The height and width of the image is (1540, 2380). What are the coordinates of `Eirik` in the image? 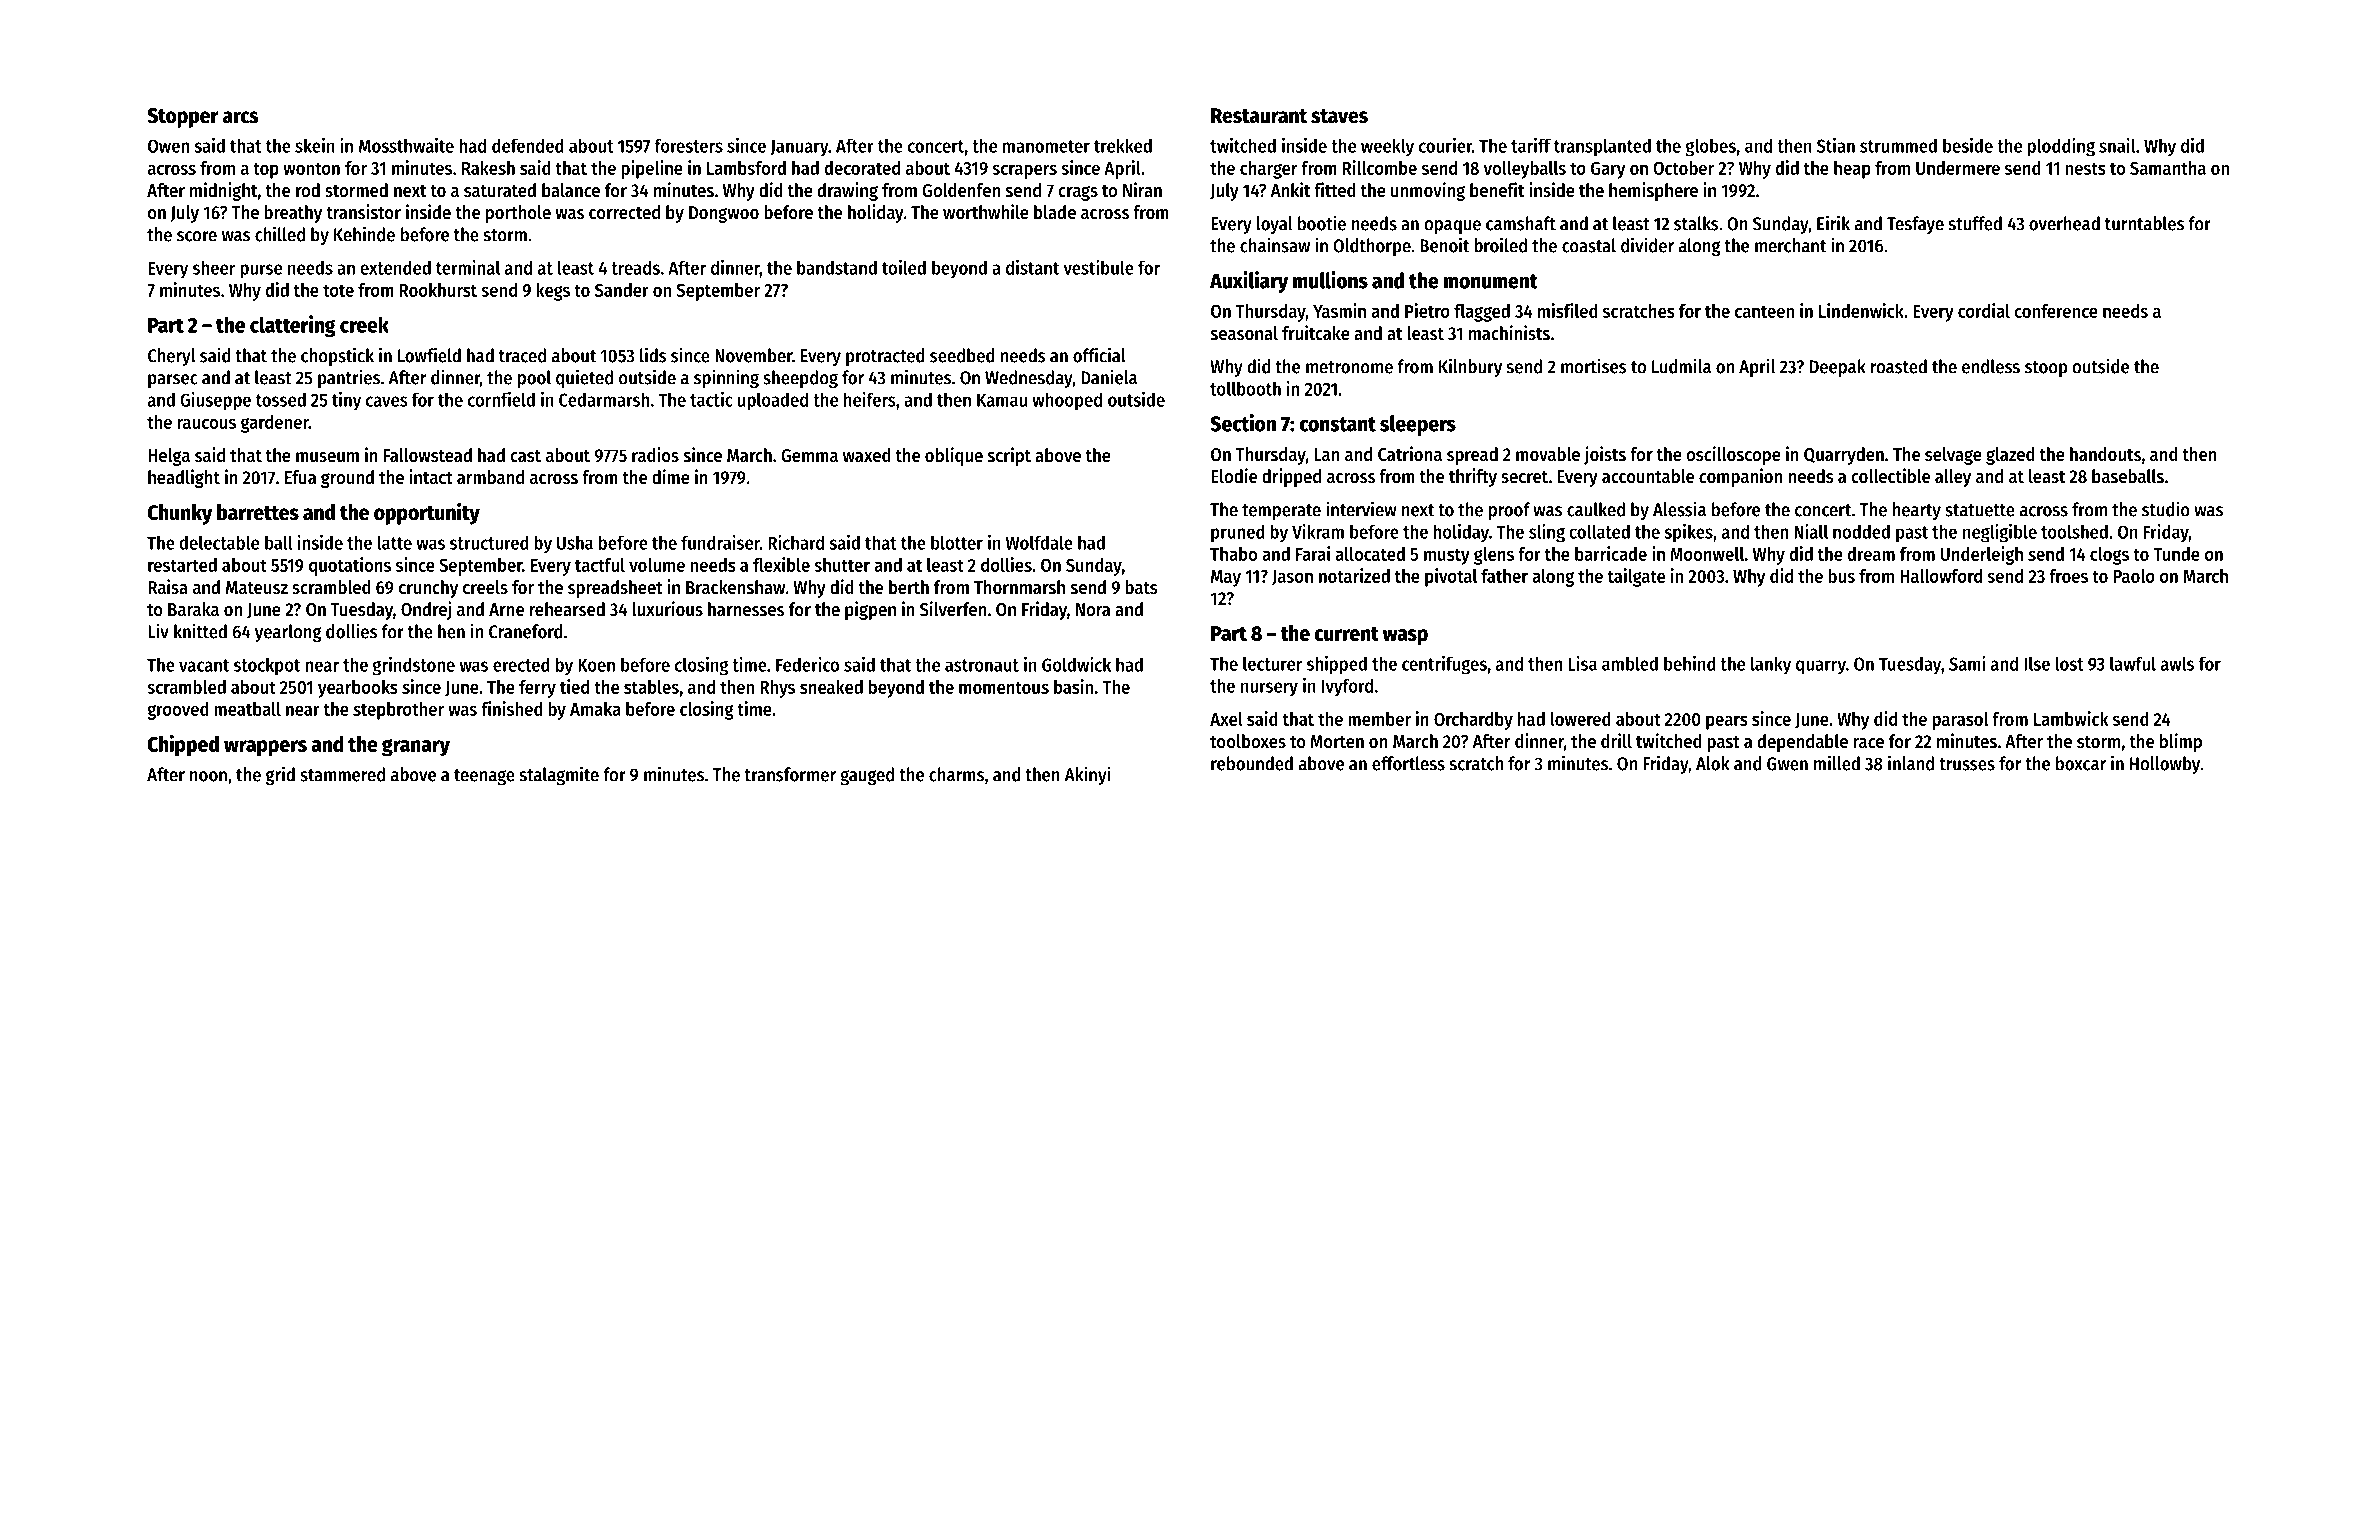 It's located at (1833, 223).
